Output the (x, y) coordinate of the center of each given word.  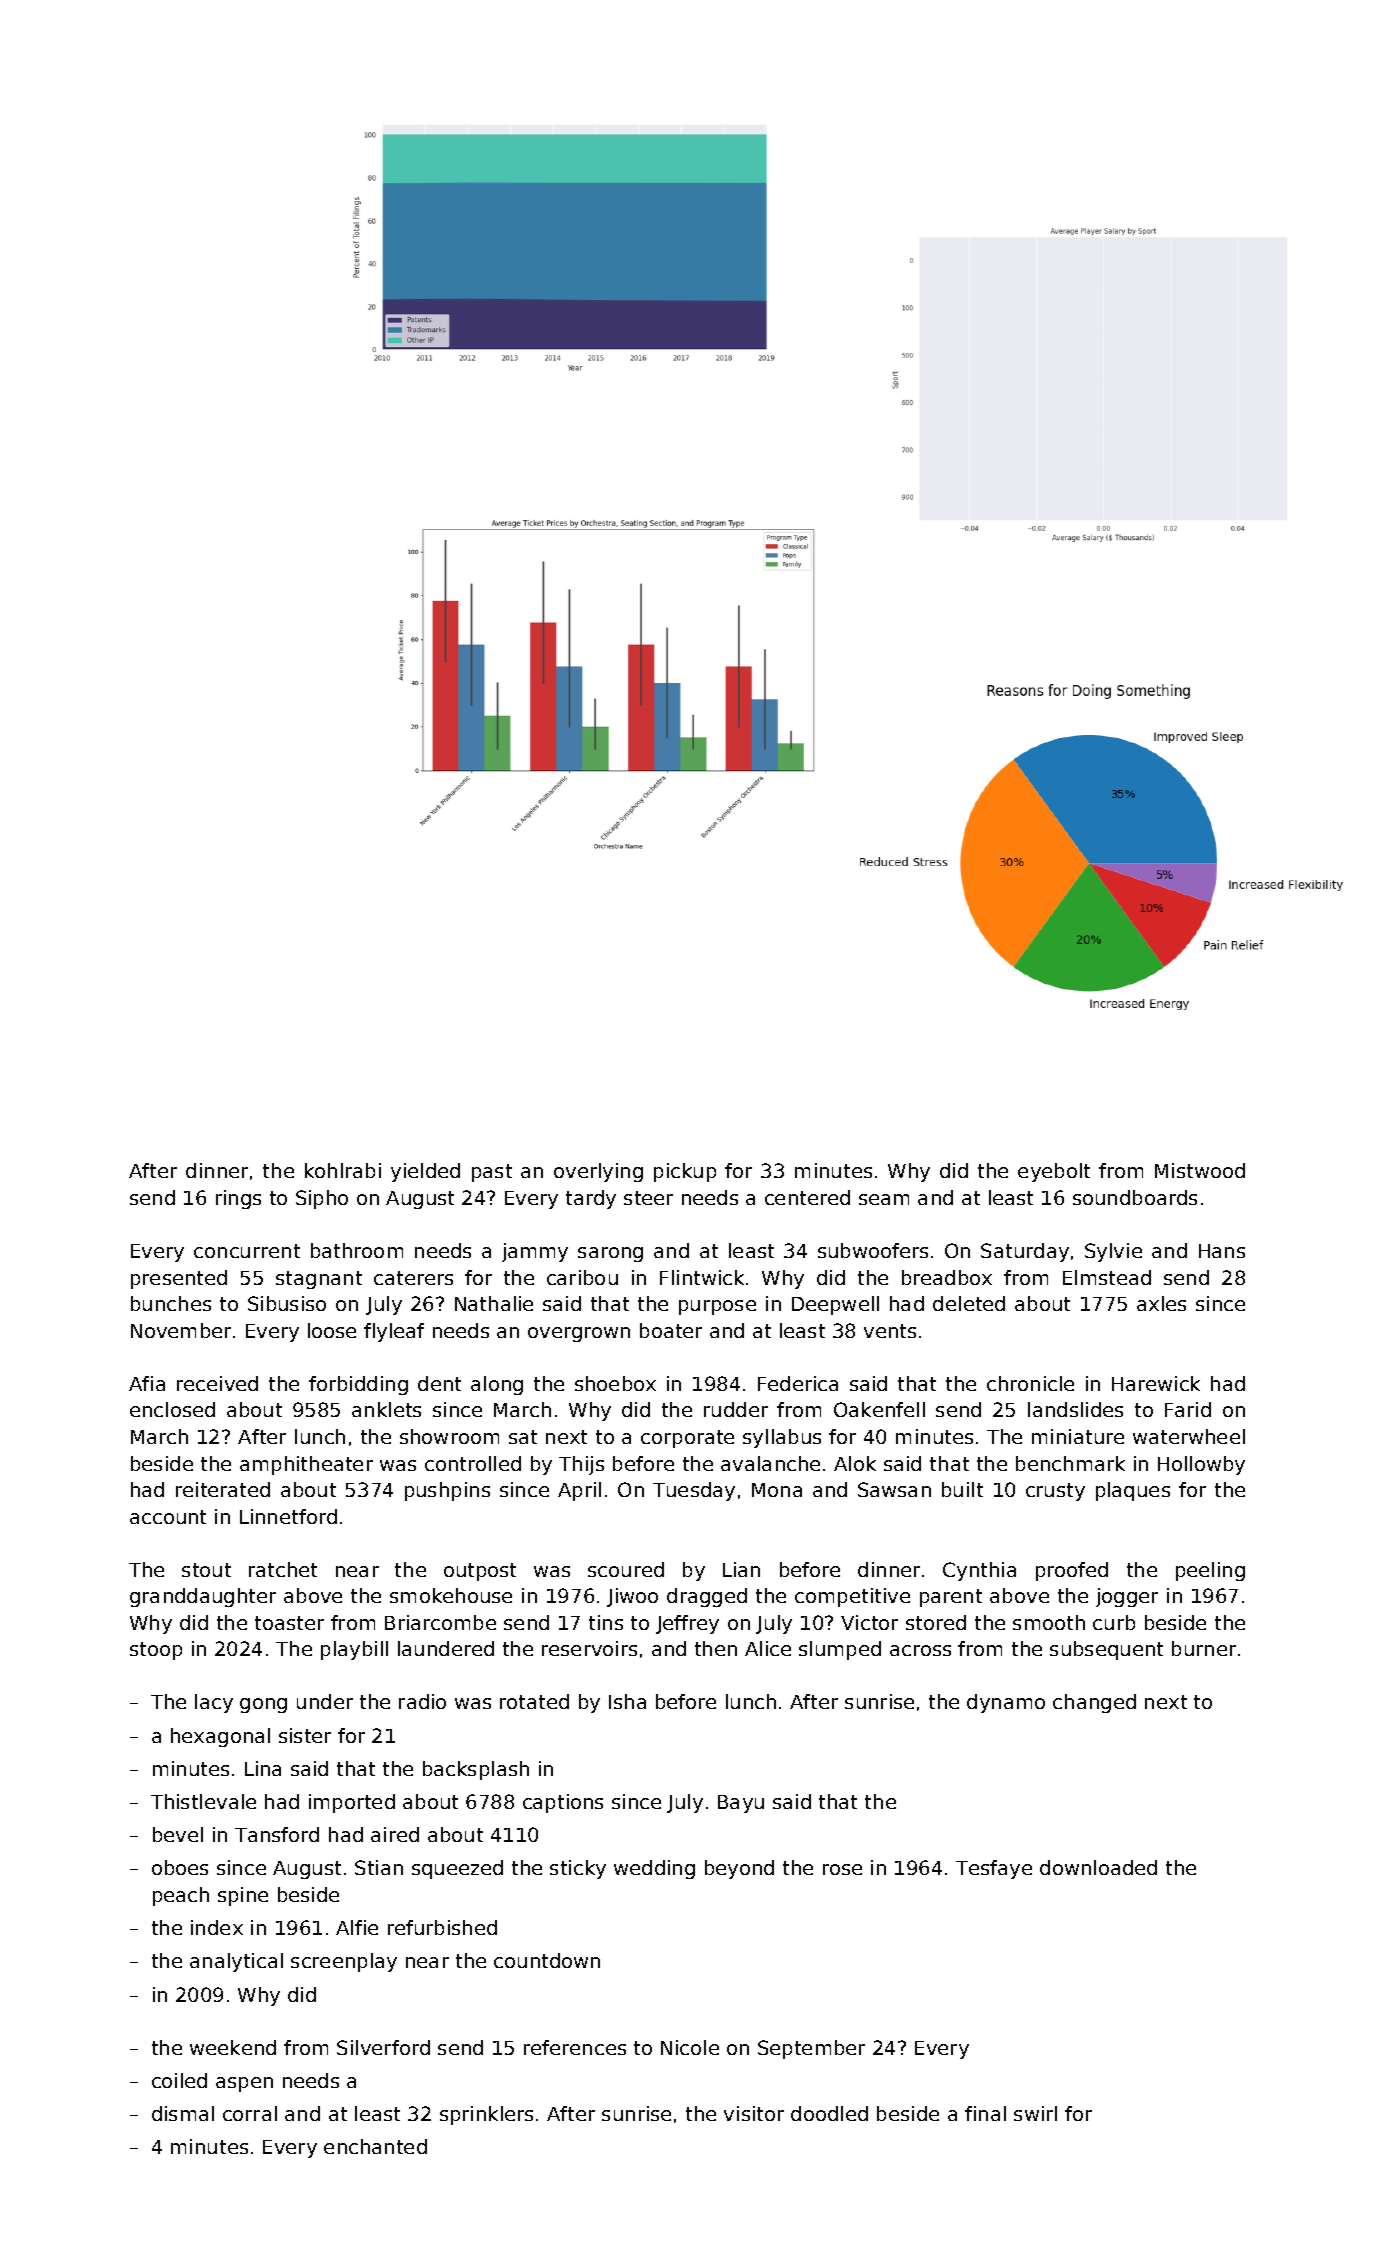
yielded (425, 1172)
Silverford (383, 2047)
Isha (627, 1701)
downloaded (1098, 1867)
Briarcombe (440, 1622)
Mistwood (1200, 1170)
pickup (685, 1172)
